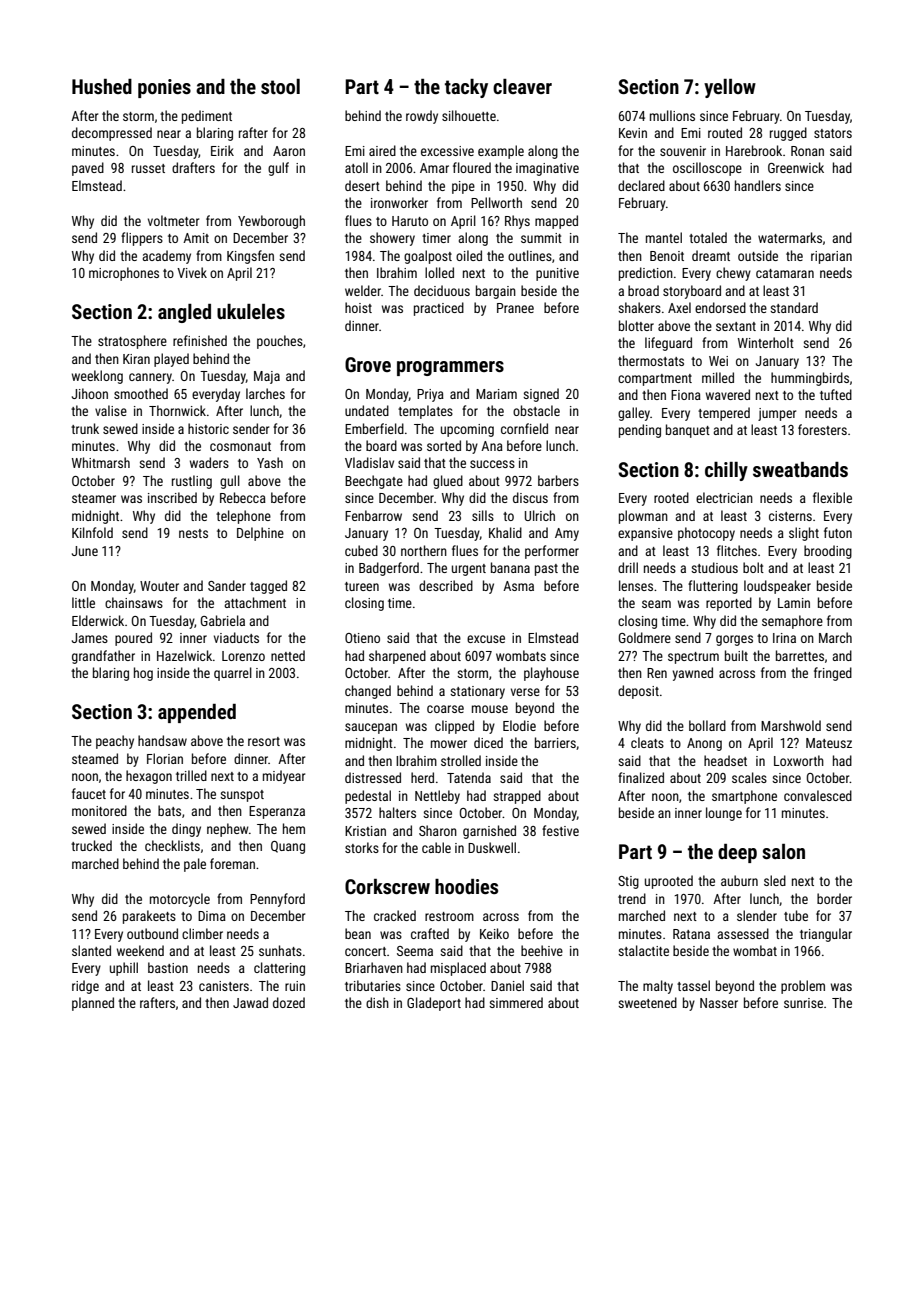  Describe the element at coordinates (250, 1002) in the screenshot. I see `Jawad` at that location.
